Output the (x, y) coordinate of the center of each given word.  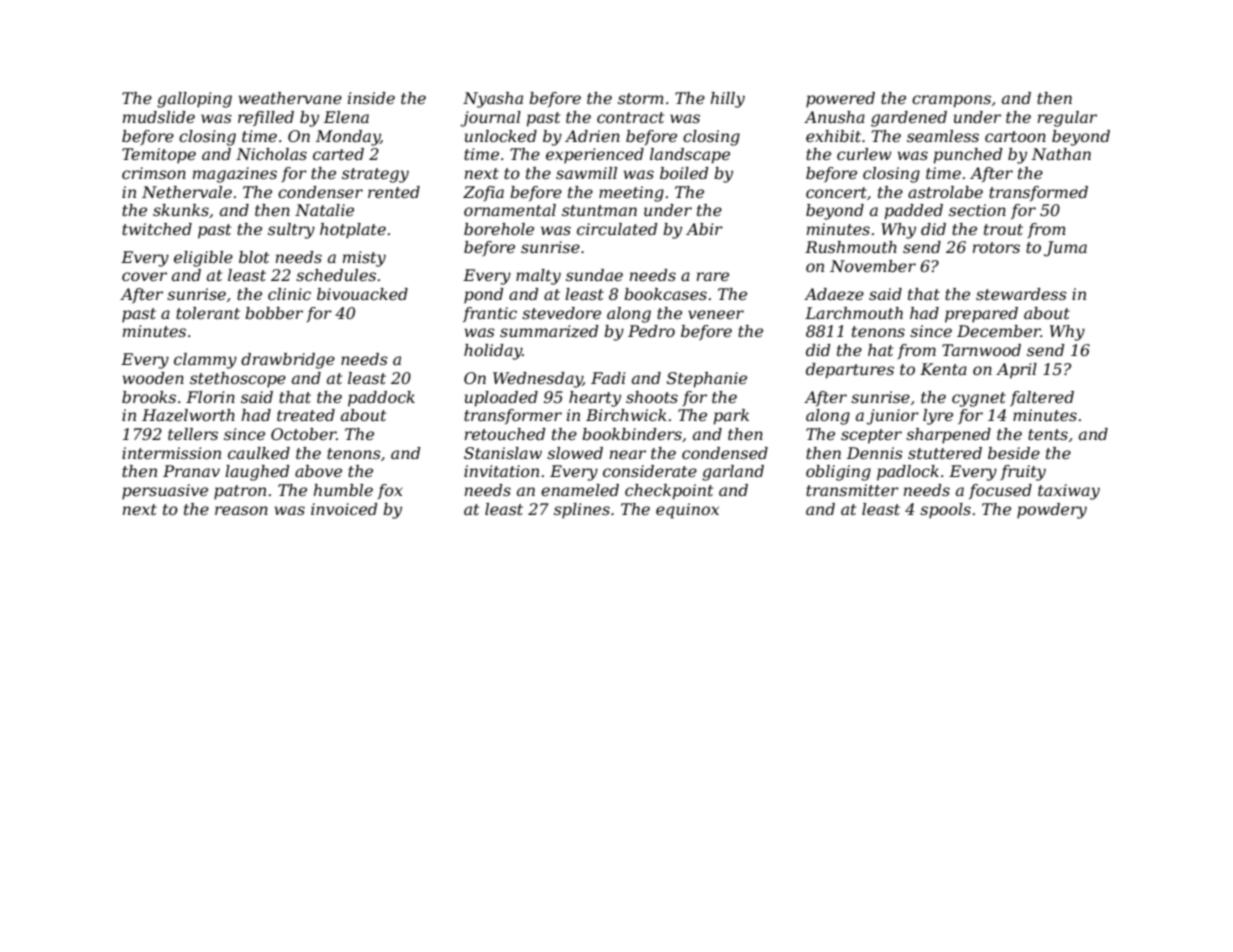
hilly (728, 100)
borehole (499, 229)
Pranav (191, 471)
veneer (716, 314)
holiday (493, 352)
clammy (205, 361)
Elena (346, 117)
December (999, 331)
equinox (687, 511)
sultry (291, 231)
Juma (1065, 249)
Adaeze (834, 294)
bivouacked (362, 294)
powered (840, 100)
